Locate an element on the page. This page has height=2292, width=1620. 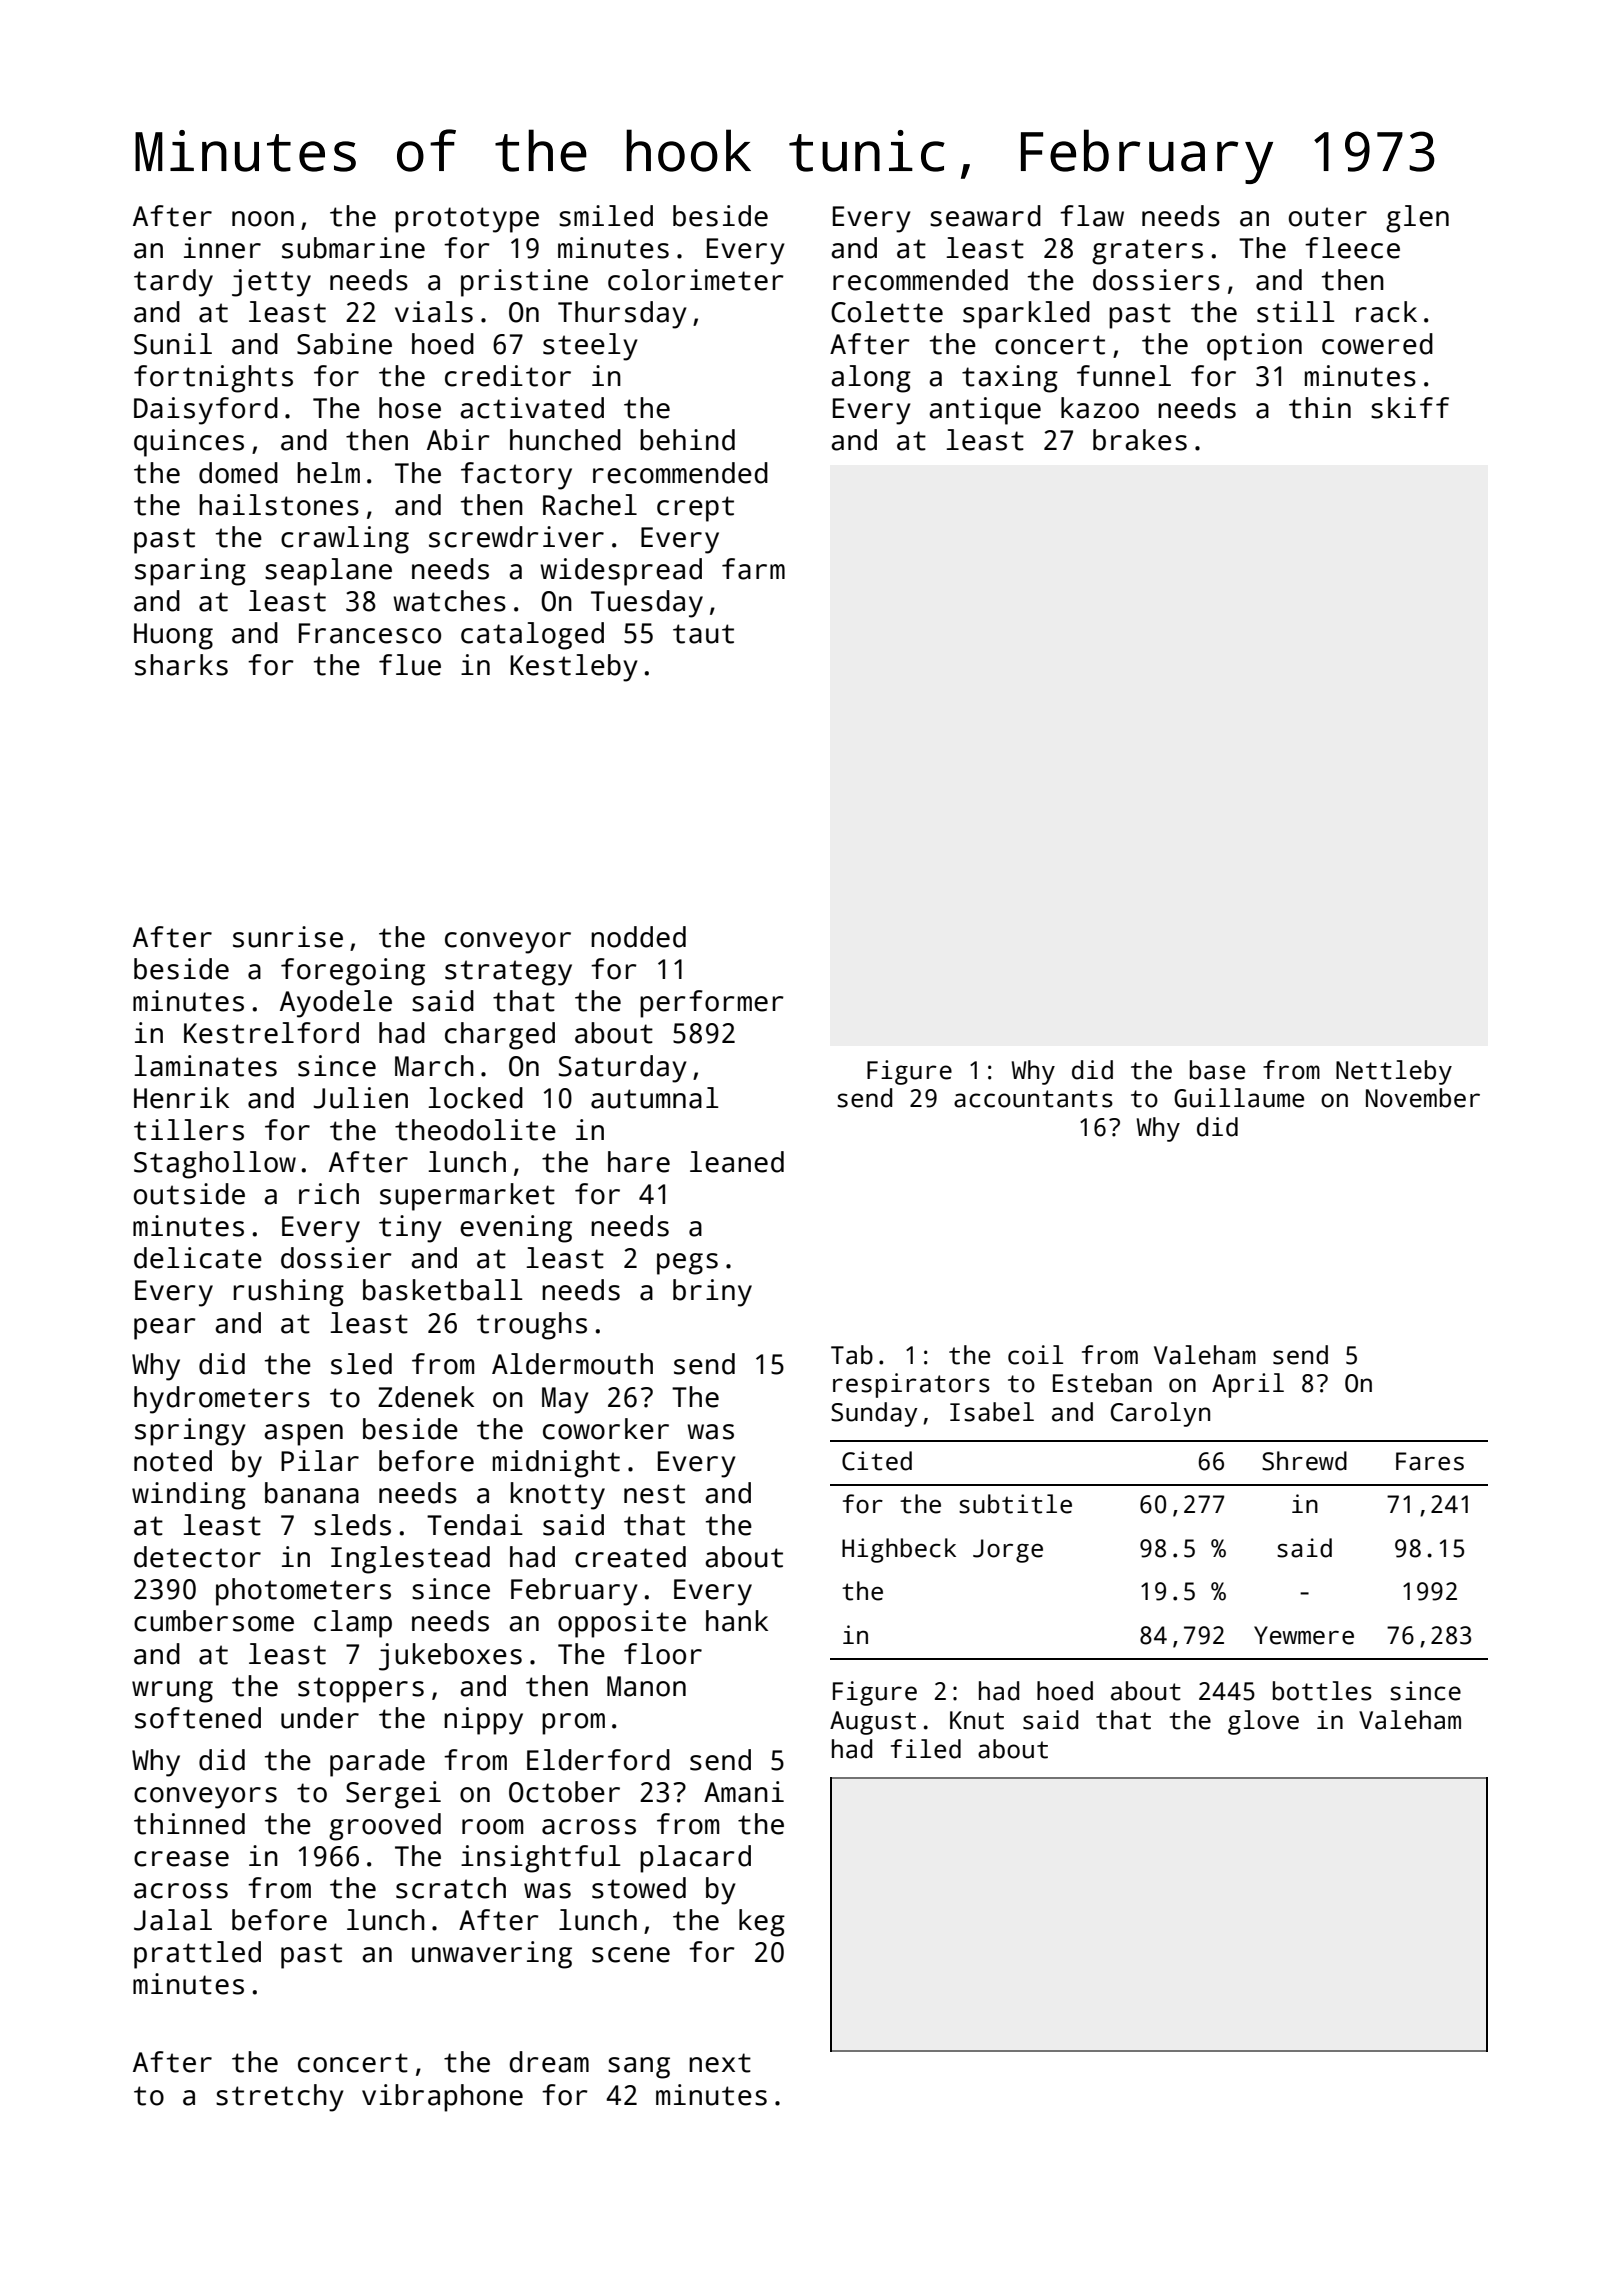
prototype is located at coordinates (467, 220).
